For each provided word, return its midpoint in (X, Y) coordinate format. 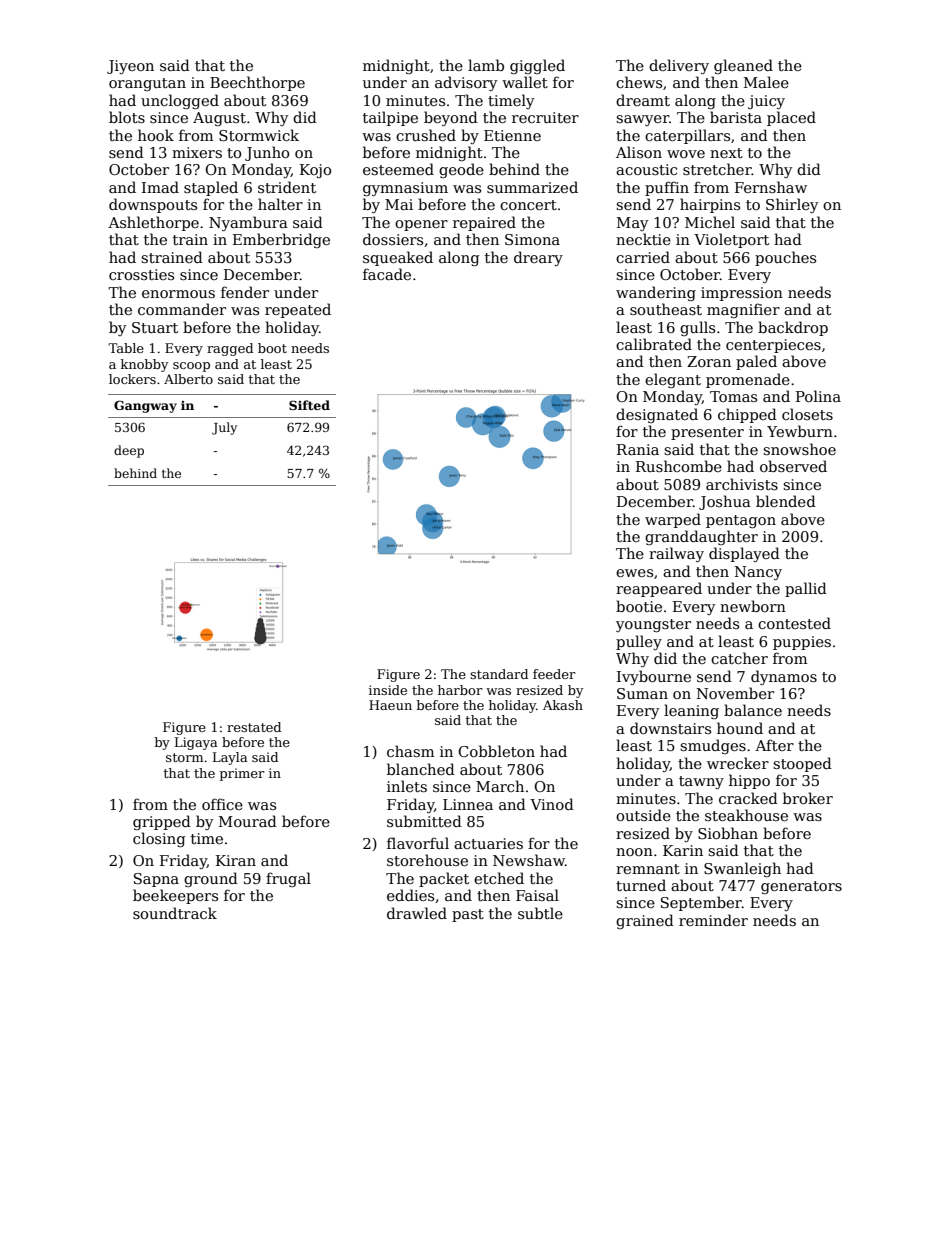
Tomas (733, 396)
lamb (486, 65)
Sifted (309, 405)
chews (639, 82)
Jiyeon (130, 67)
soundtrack (175, 913)
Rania (638, 449)
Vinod (552, 804)
